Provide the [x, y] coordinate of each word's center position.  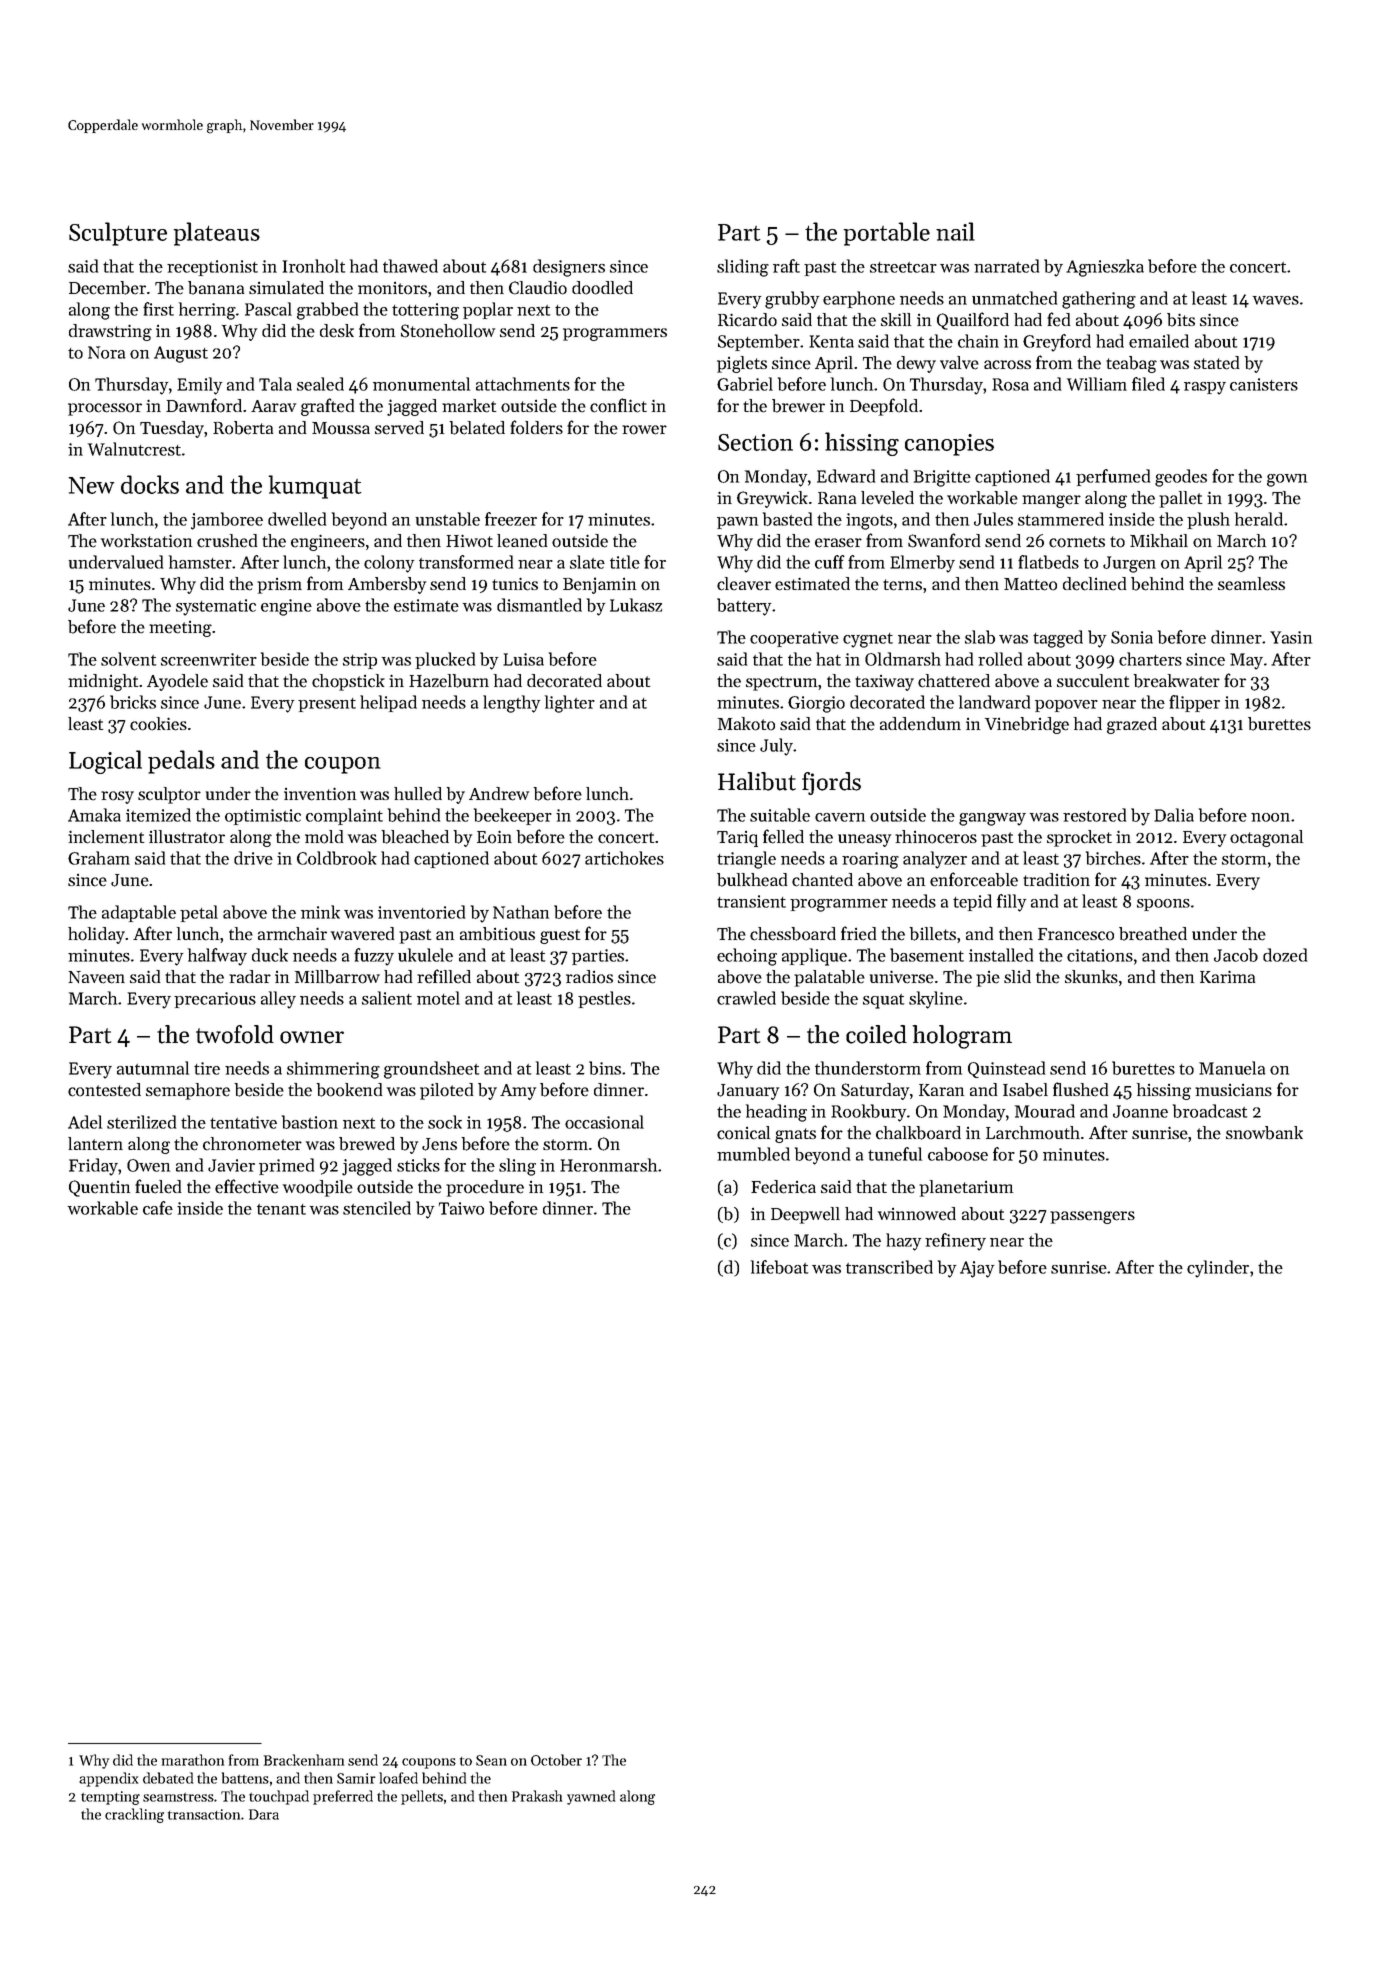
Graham [99, 858]
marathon [193, 1760]
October [556, 1760]
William [1097, 384]
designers [569, 268]
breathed [1153, 934]
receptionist [212, 268]
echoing [747, 957]
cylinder [1218, 1269]
